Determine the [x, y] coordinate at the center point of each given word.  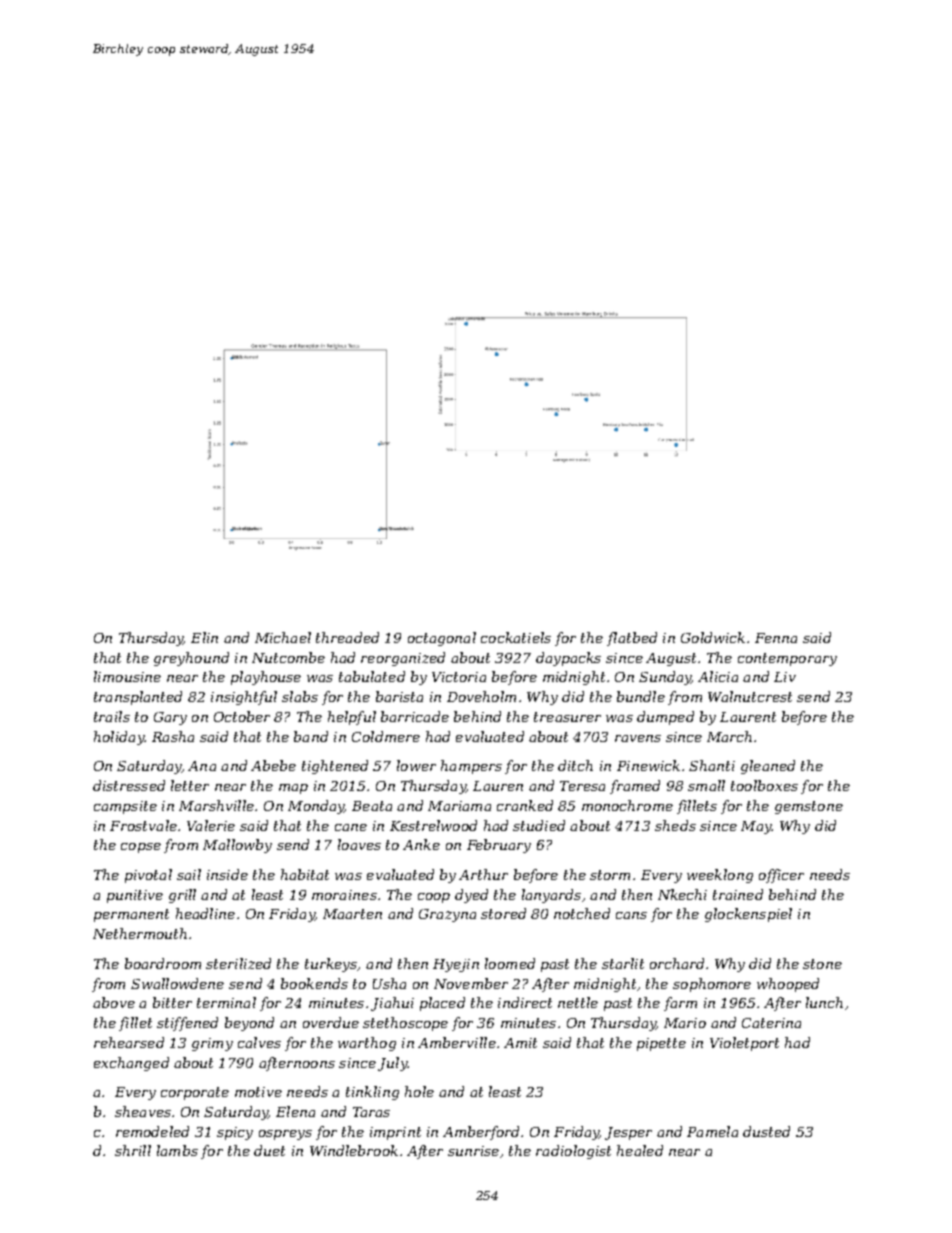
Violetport [744, 1044]
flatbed [632, 639]
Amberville [457, 1042]
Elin [204, 637]
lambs [177, 1150]
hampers [471, 767]
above [114, 1002]
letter [190, 785]
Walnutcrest [750, 696]
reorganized [403, 659]
